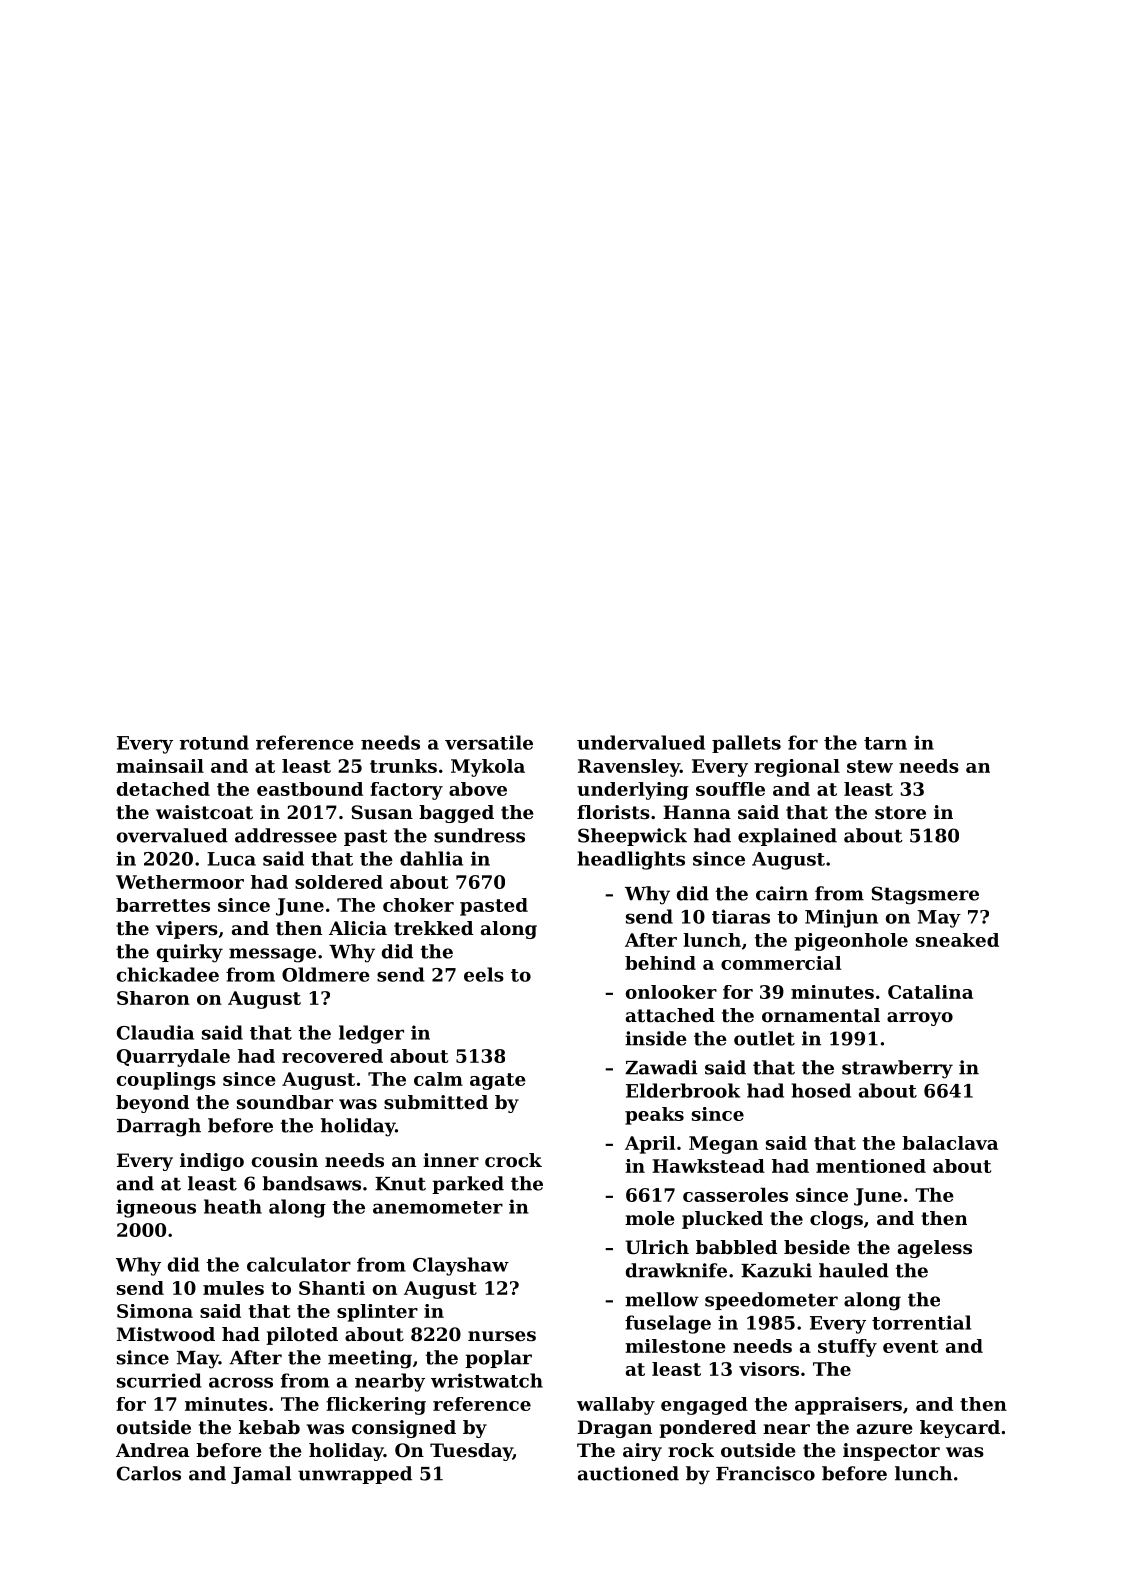  I want to click on rotund, so click(214, 742).
